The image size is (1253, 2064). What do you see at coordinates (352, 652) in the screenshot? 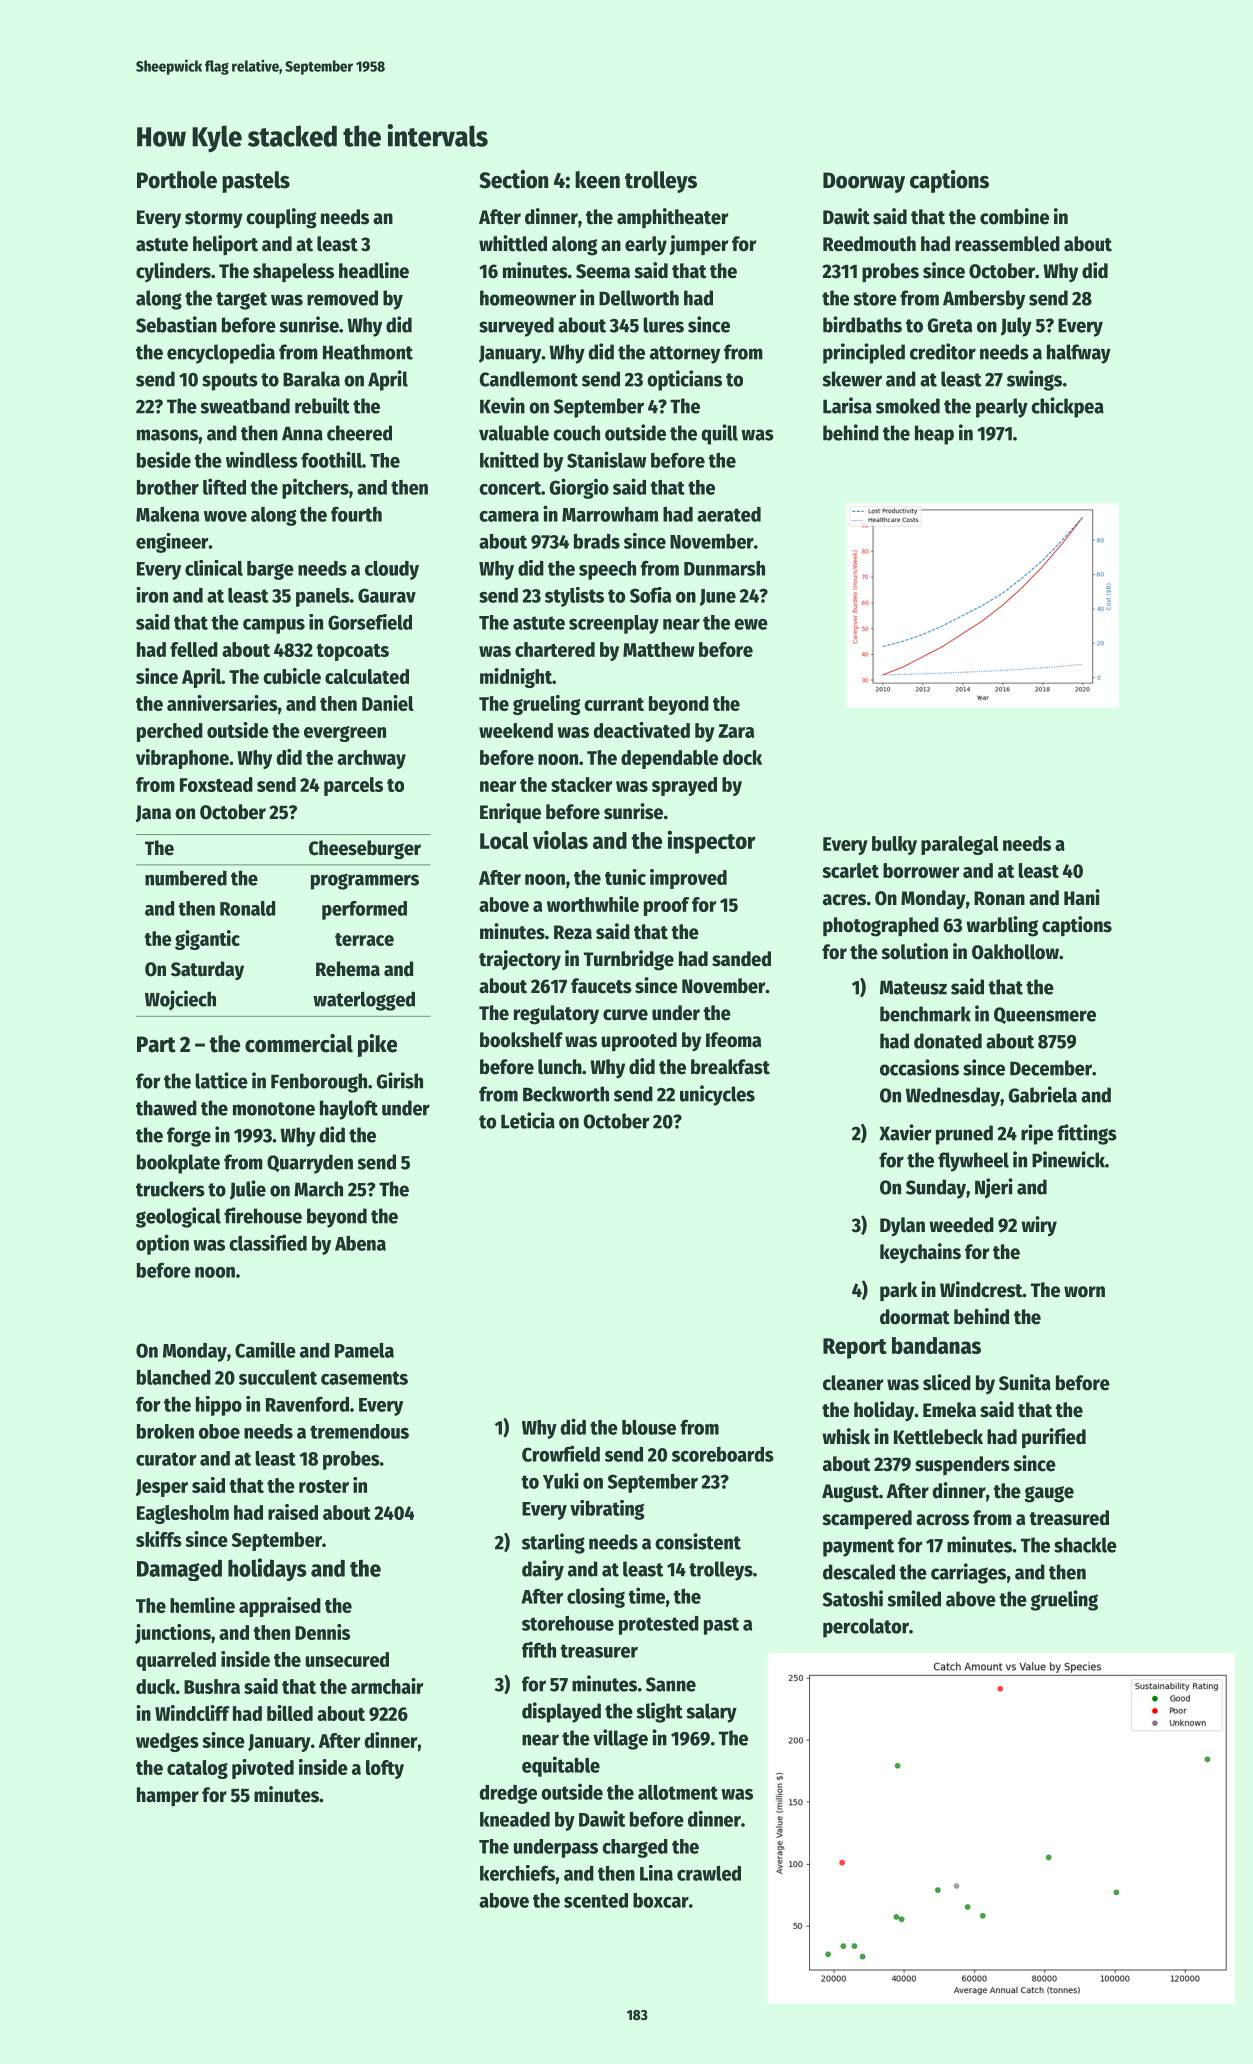
I see `topcoats` at bounding box center [352, 652].
